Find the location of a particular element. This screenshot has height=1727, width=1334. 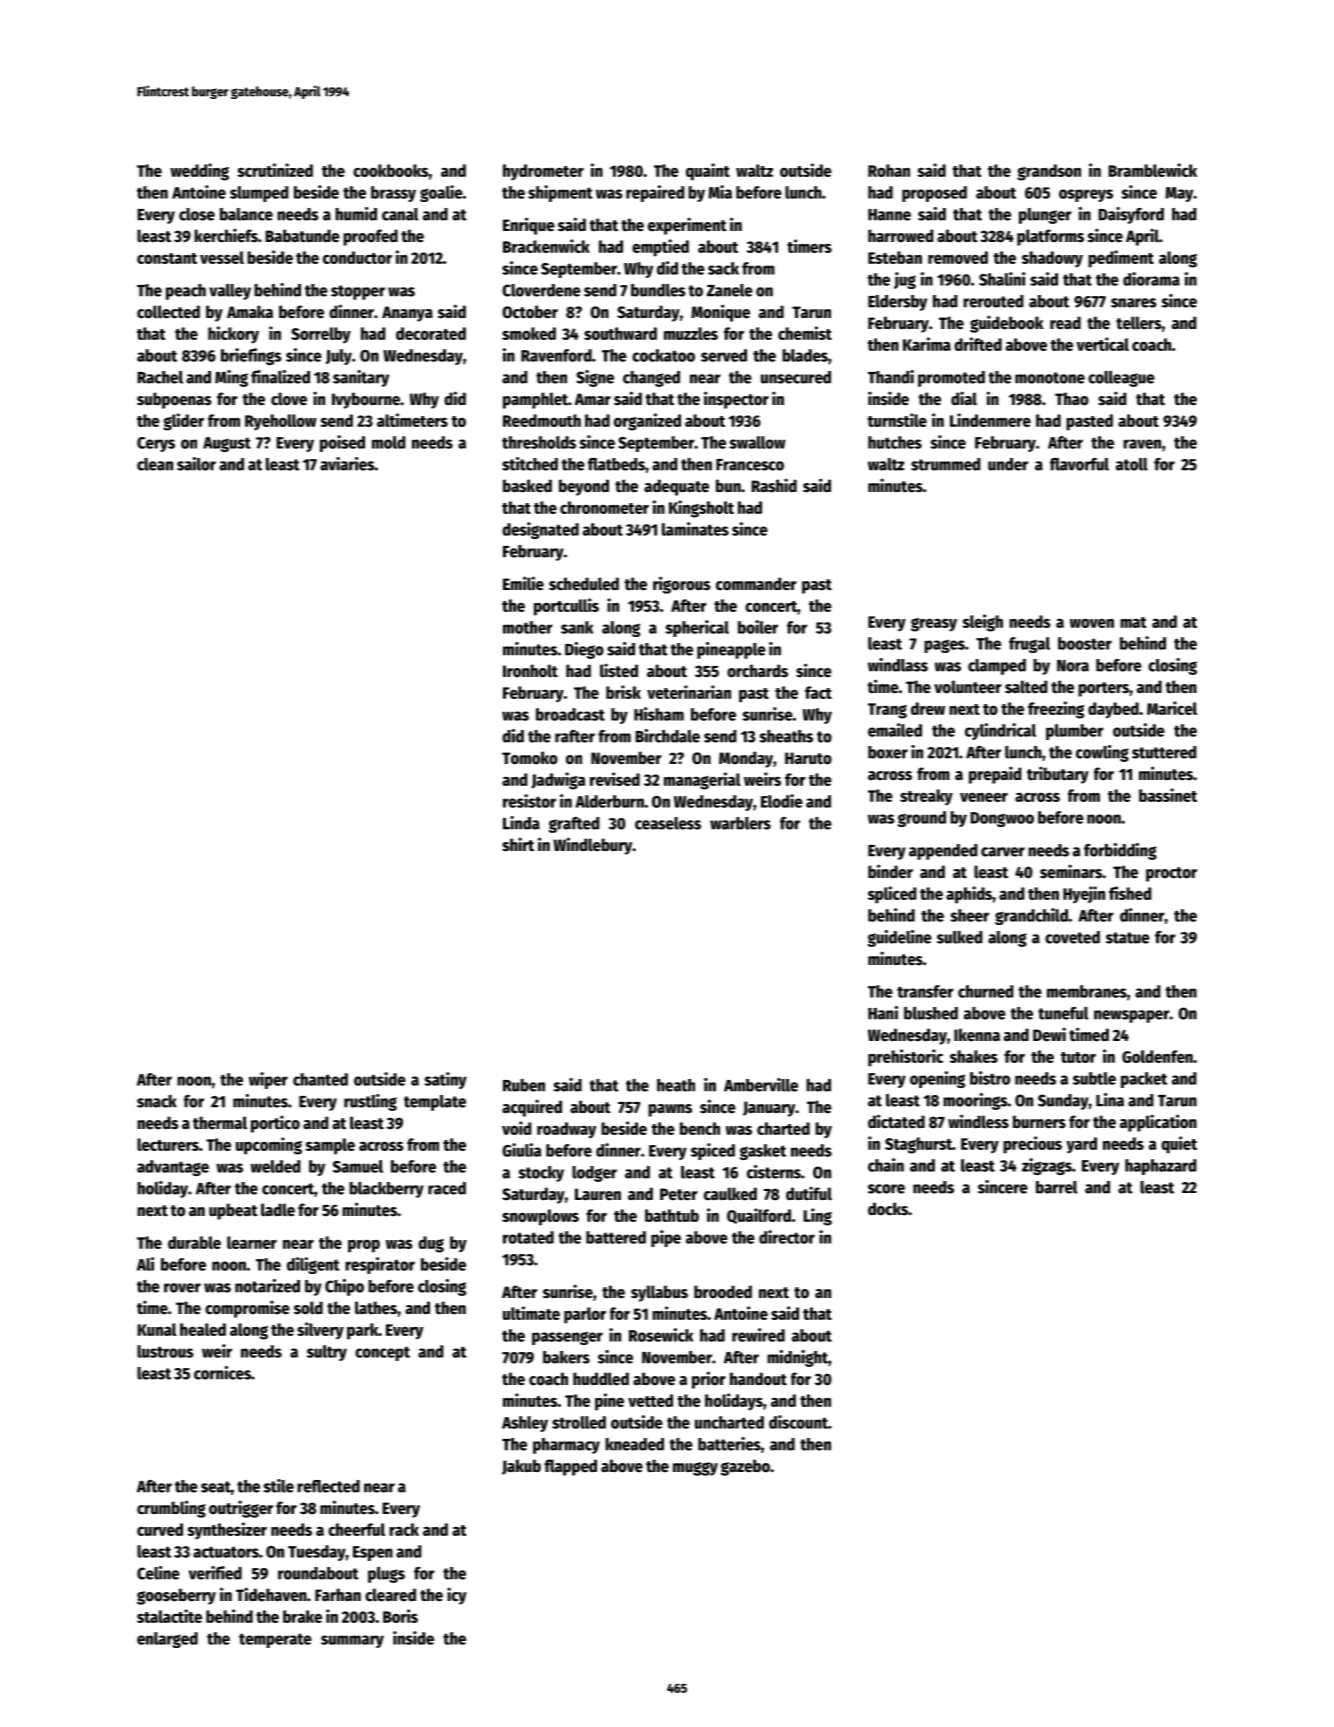

emptied is located at coordinates (660, 248).
